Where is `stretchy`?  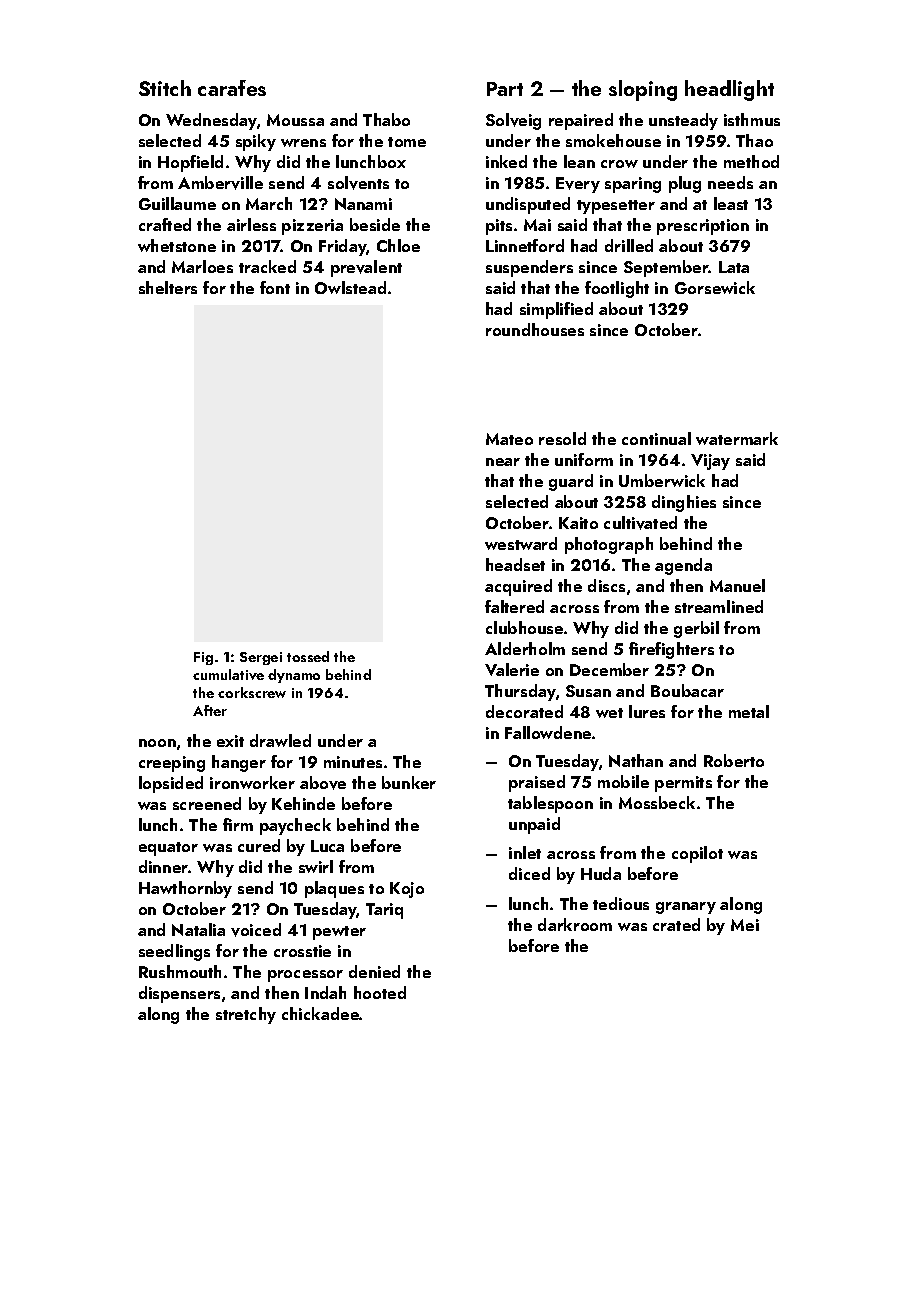
stretchy is located at coordinates (246, 1015).
